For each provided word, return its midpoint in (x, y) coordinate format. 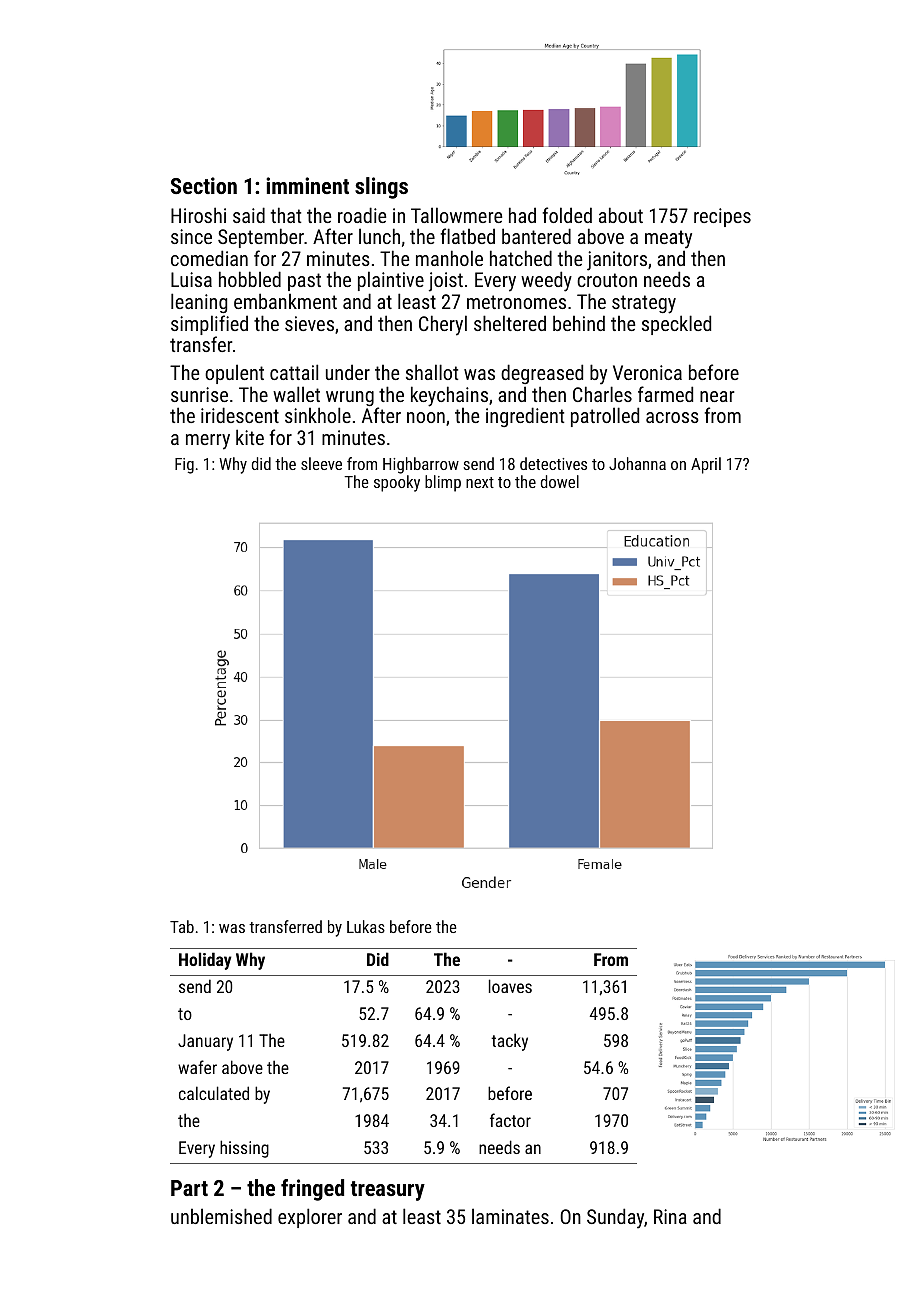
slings (381, 188)
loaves (510, 986)
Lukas (366, 926)
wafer (197, 1067)
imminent (307, 185)
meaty (668, 239)
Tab (182, 926)
